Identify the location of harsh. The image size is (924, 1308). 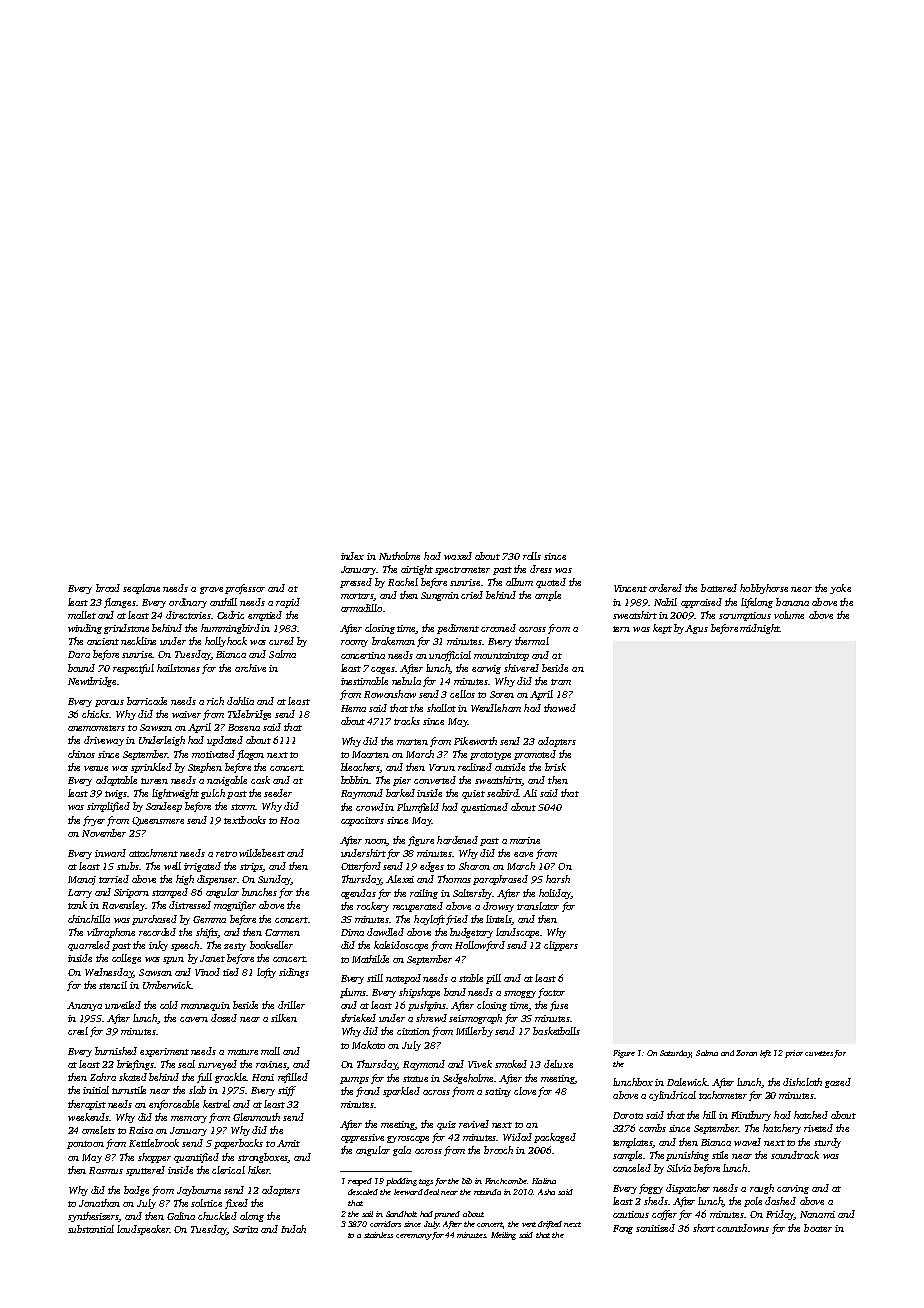
(558, 879).
